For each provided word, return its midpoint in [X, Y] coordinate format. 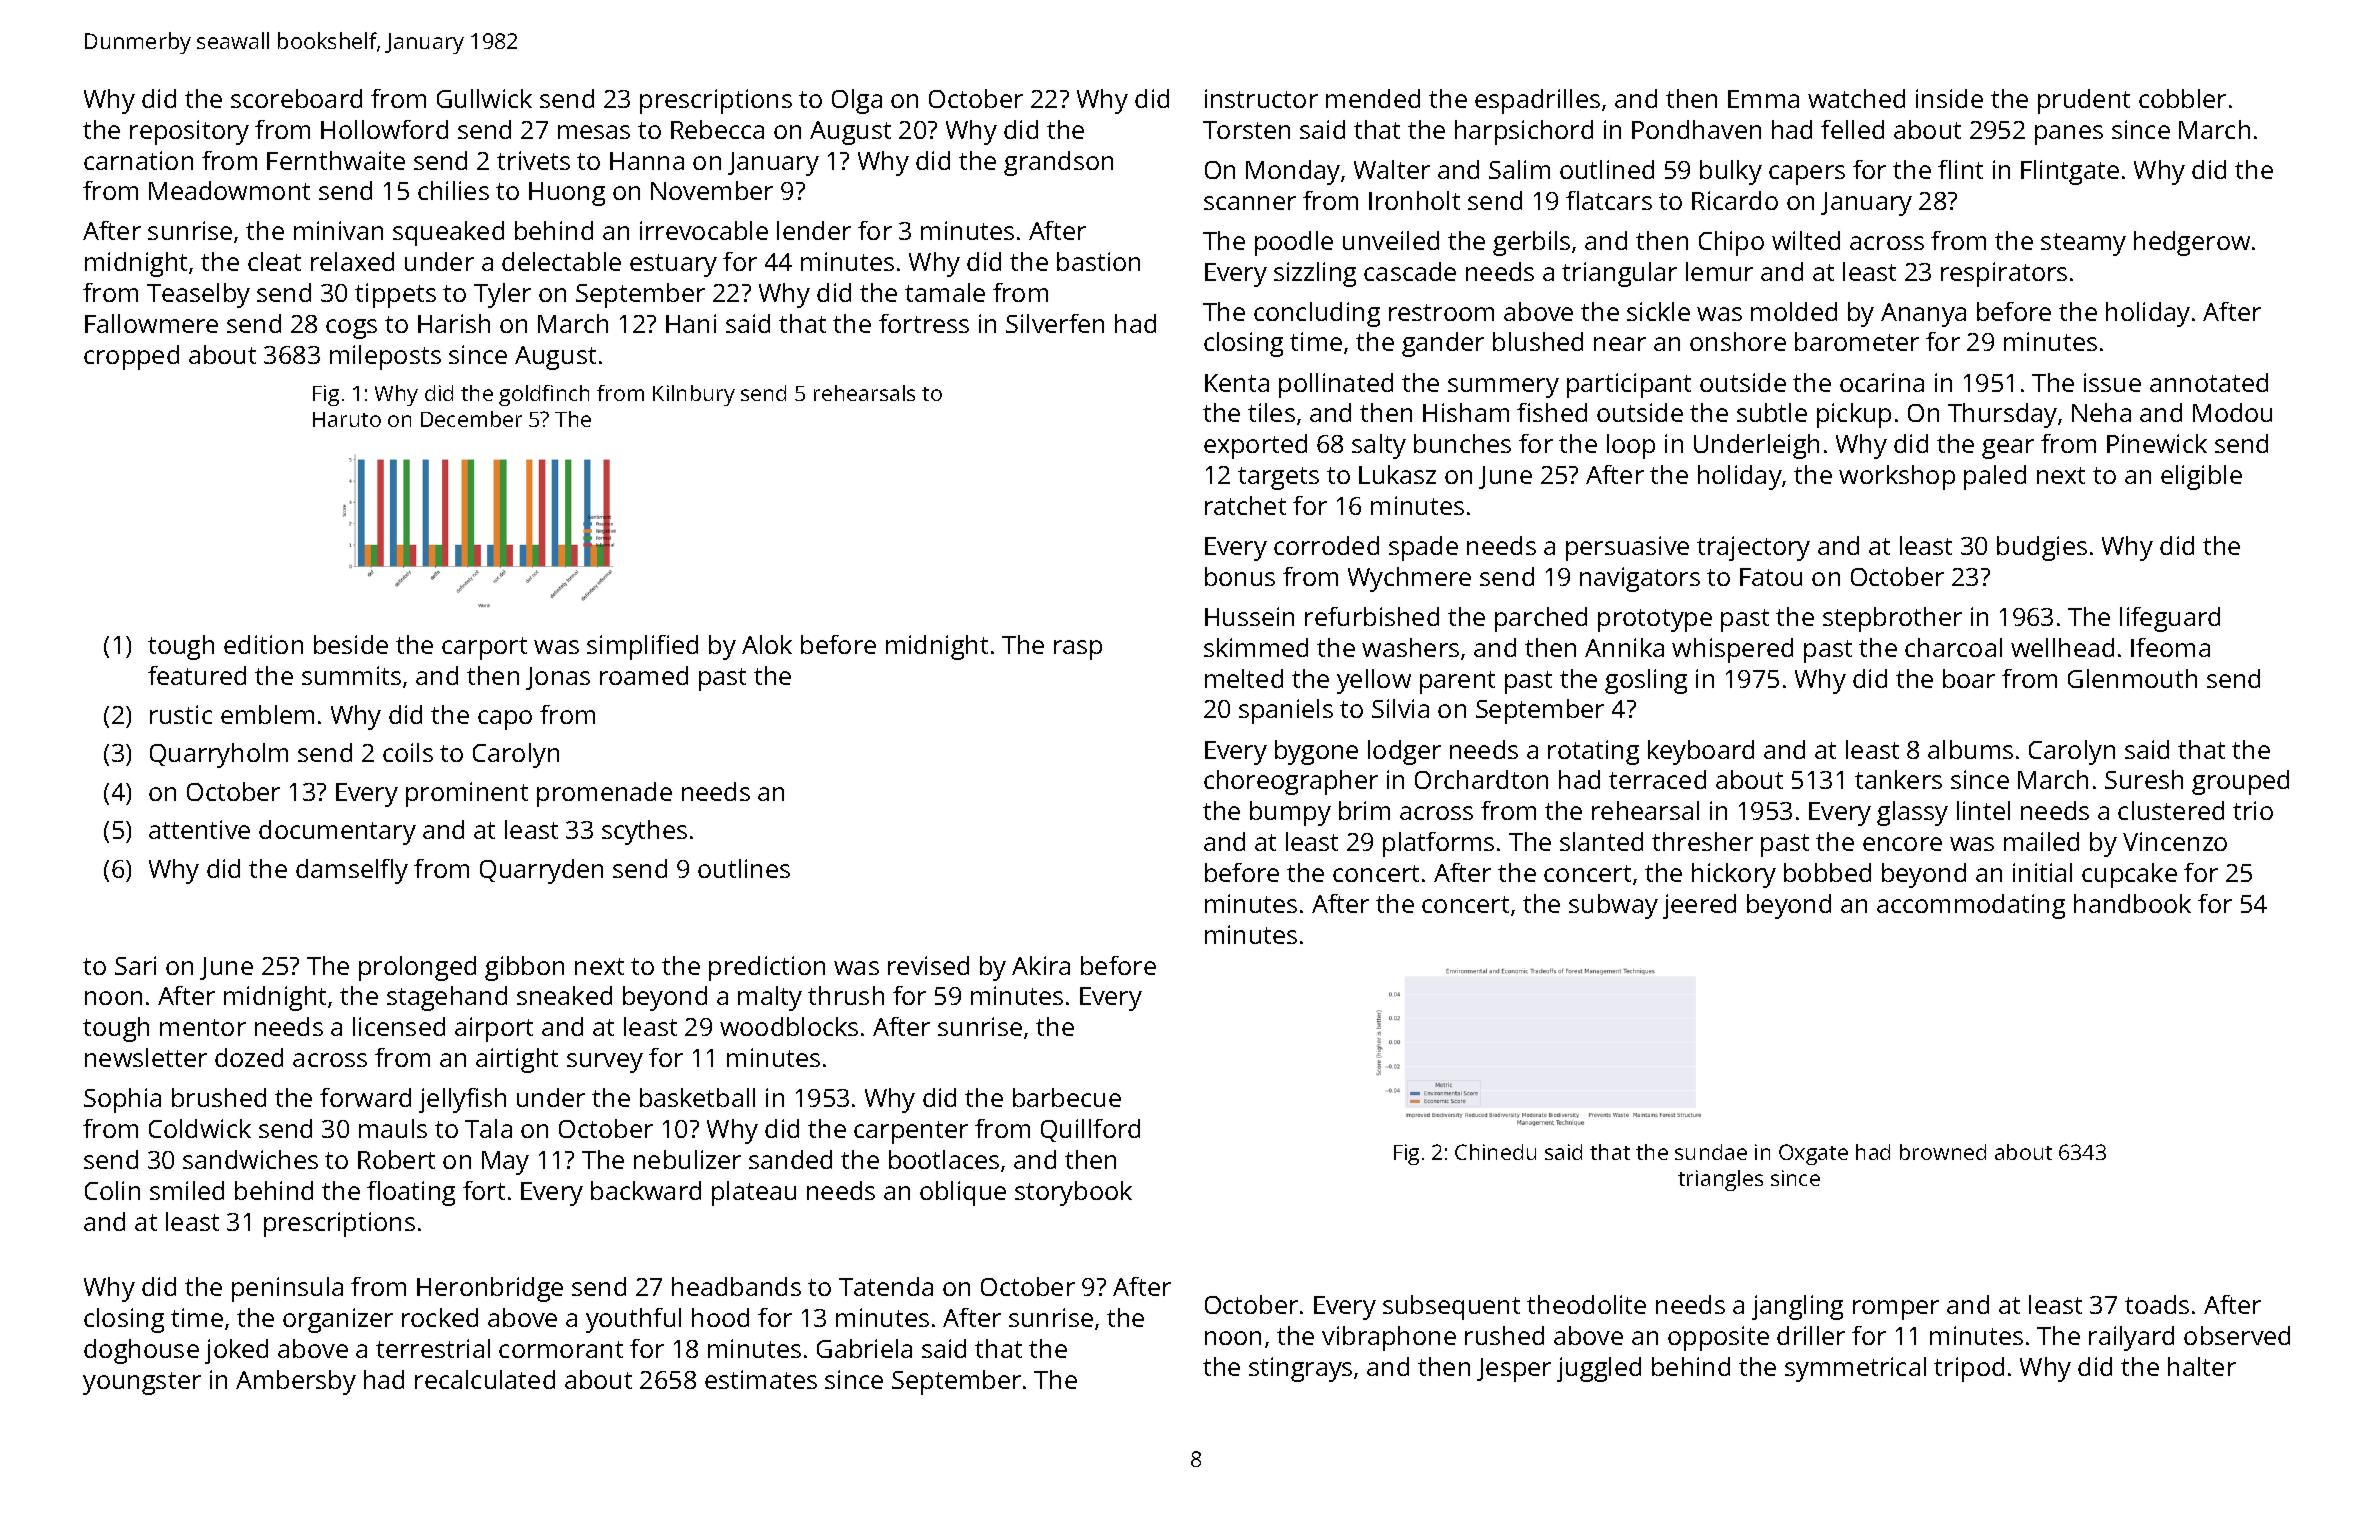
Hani [691, 323]
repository [189, 132]
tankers [1898, 779]
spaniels [1286, 711]
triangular [1619, 274]
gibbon [524, 968]
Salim [1519, 169]
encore [1902, 844]
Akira [1041, 965]
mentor [203, 1027]
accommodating [1971, 906]
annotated [2209, 382]
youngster [142, 1383]
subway [1613, 906]
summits [351, 675]
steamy [2083, 244]
